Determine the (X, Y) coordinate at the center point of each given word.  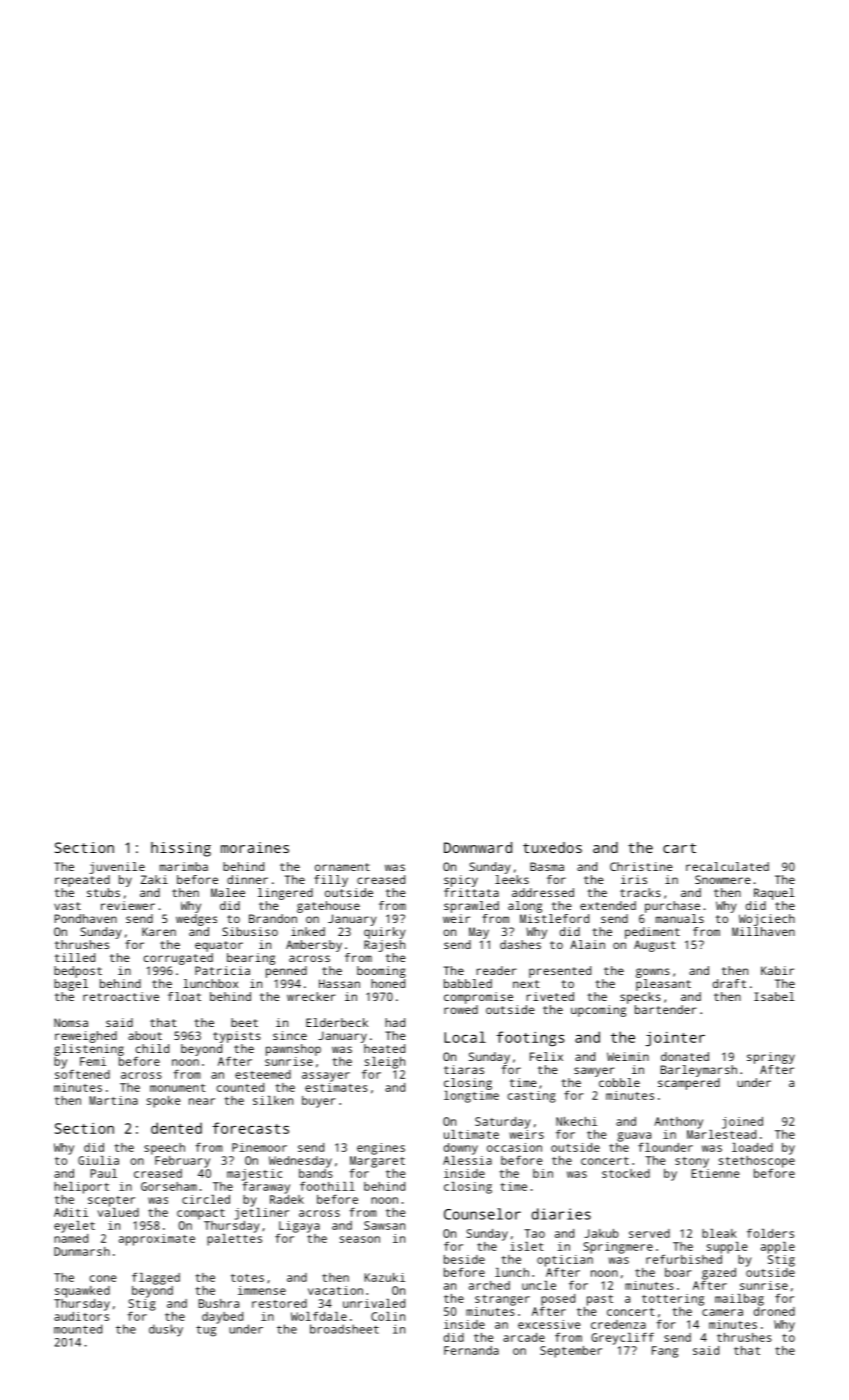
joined (742, 1123)
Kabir (777, 970)
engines (381, 1149)
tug (206, 1331)
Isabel (774, 996)
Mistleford (554, 918)
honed (388, 983)
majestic (254, 1175)
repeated (82, 881)
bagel (71, 985)
